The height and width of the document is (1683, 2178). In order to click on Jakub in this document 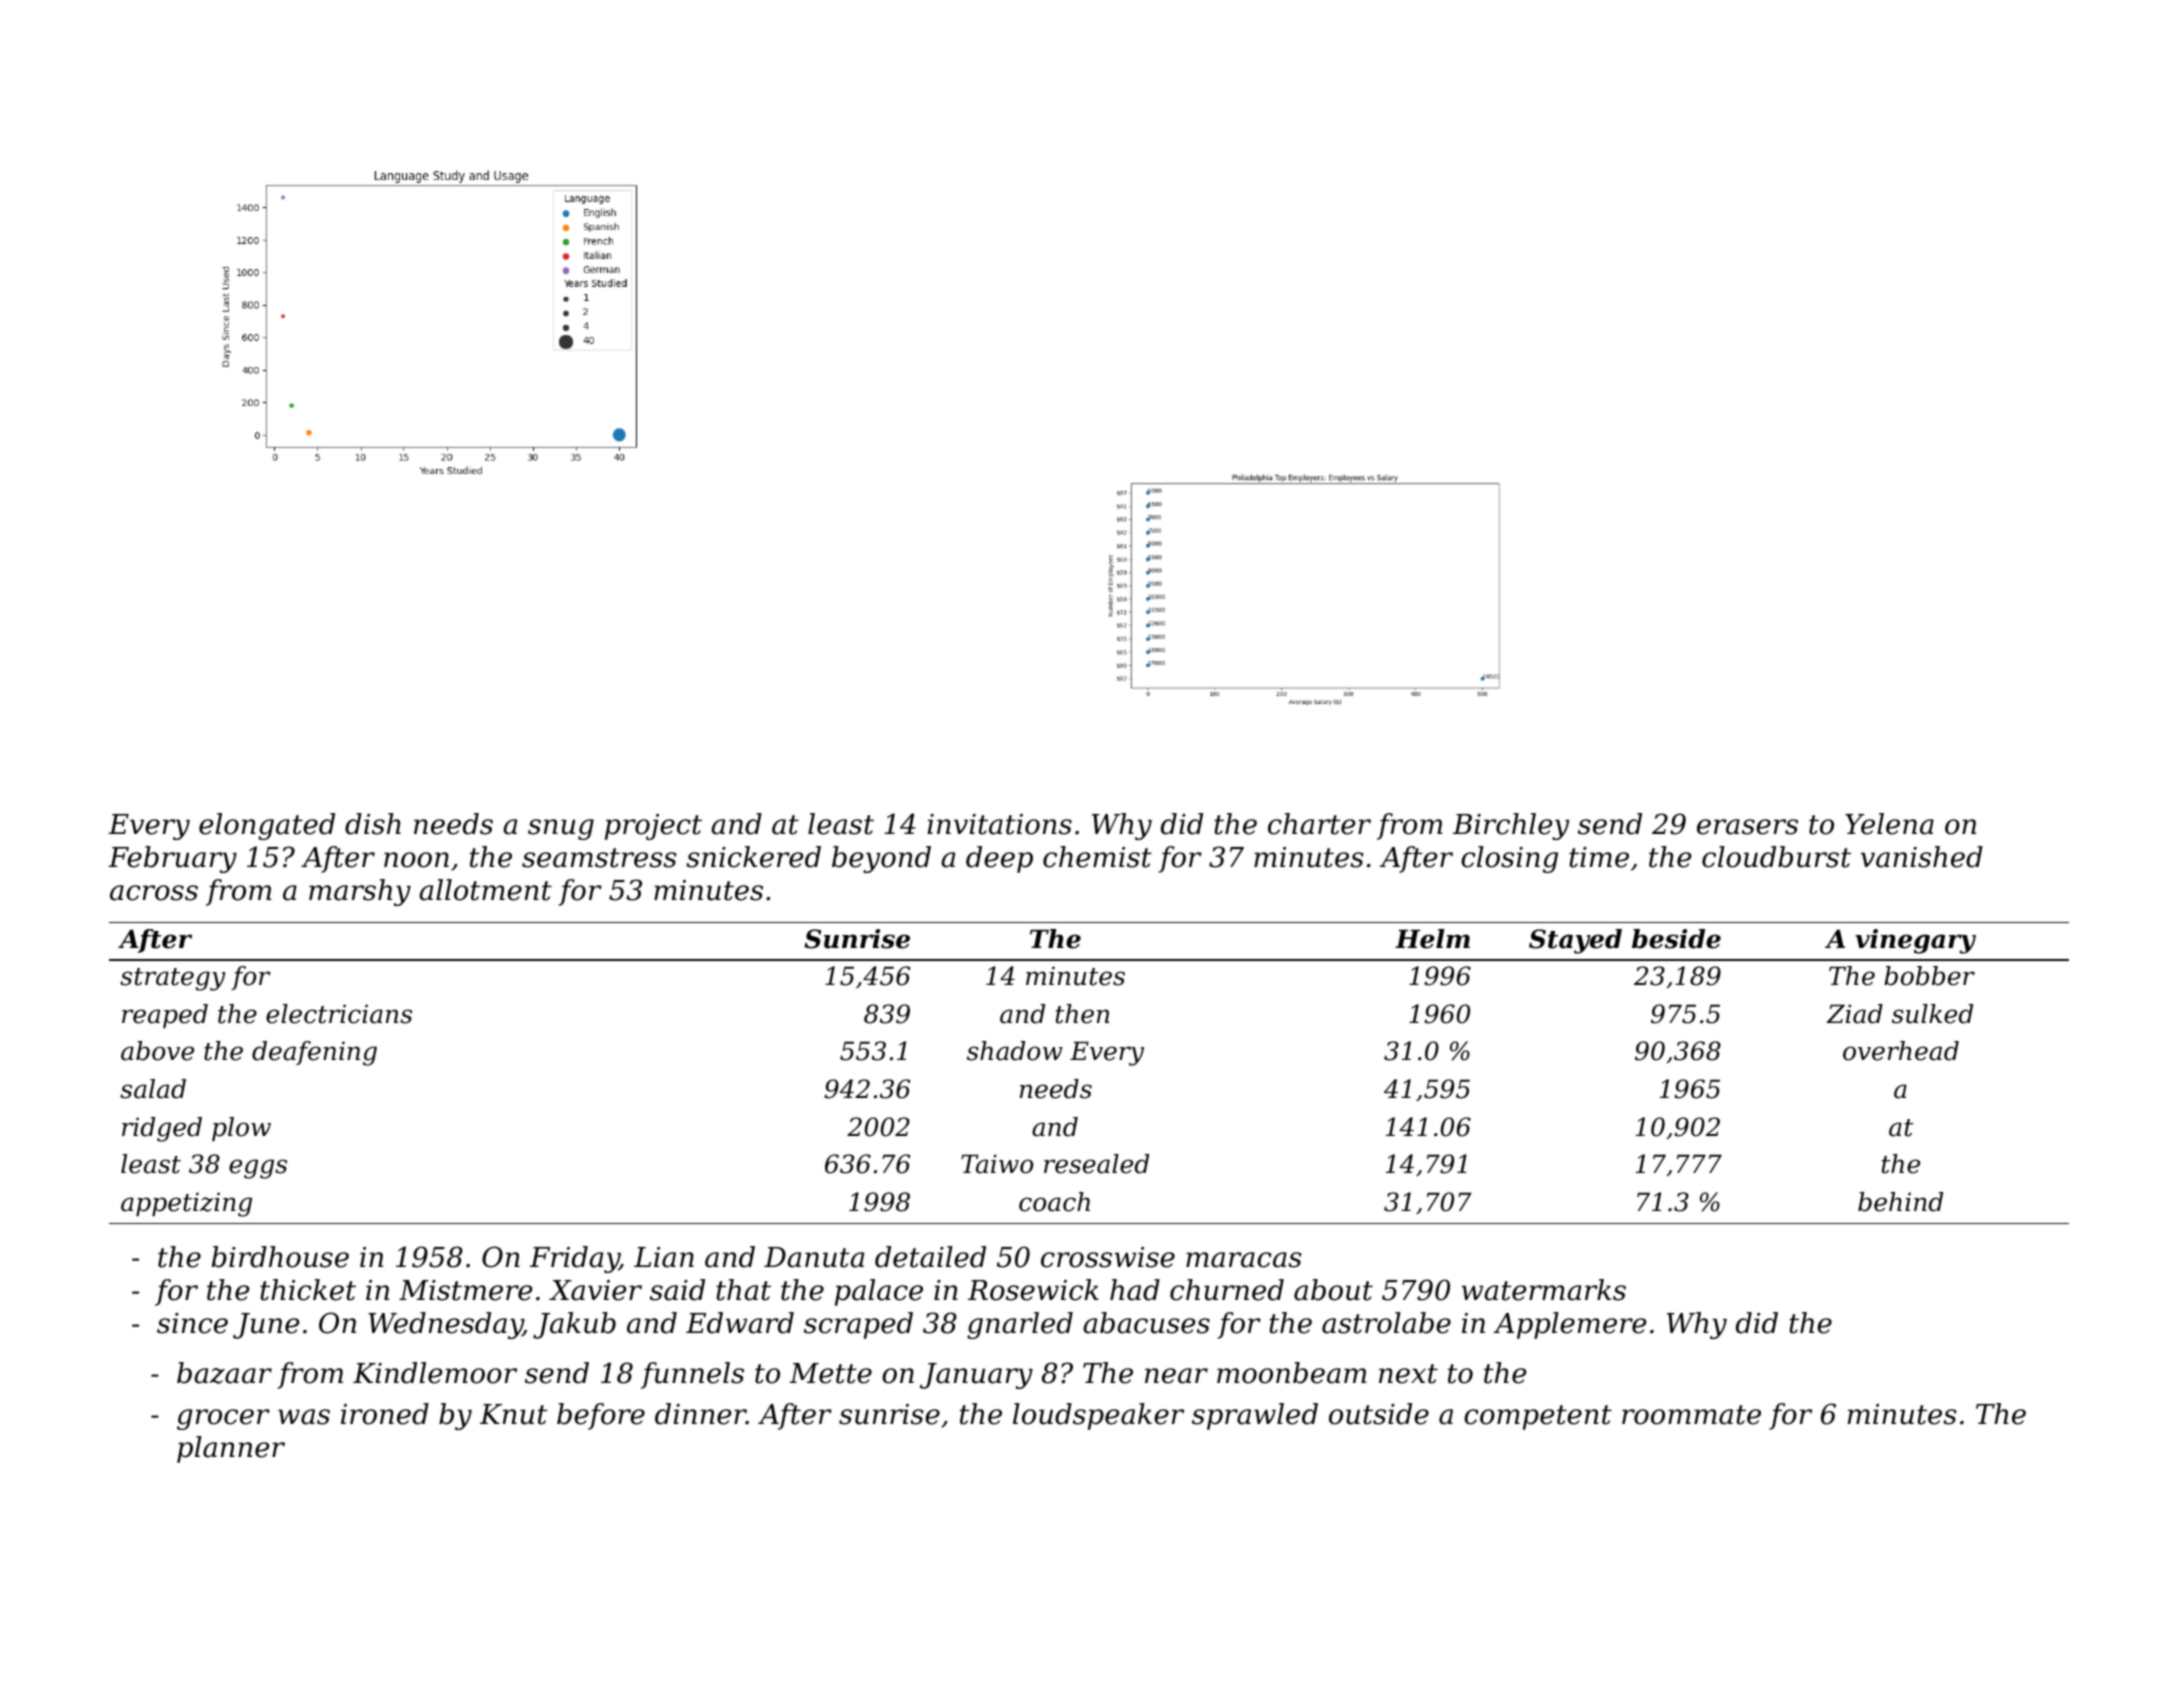, I will do `click(574, 1325)`.
